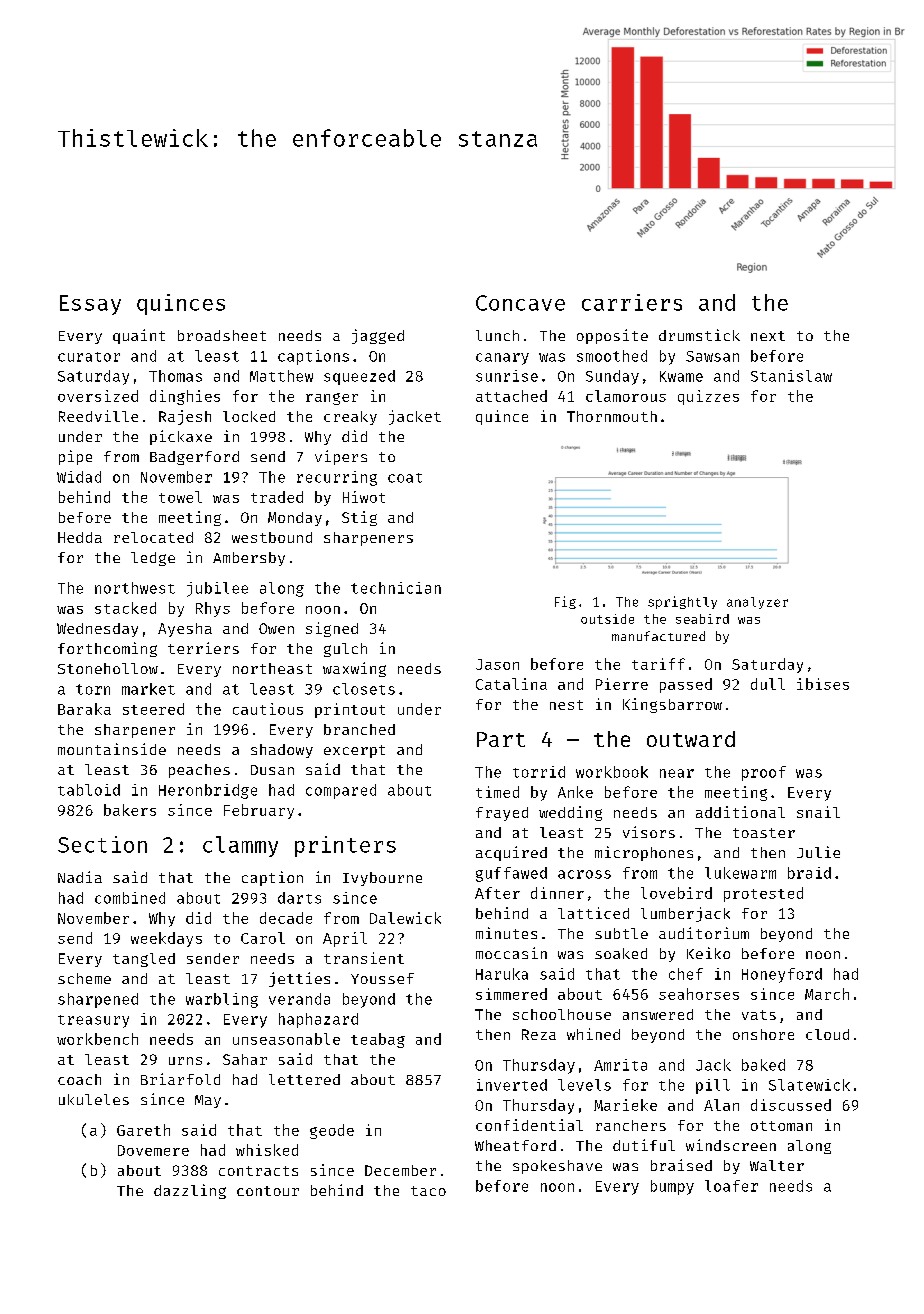  What do you see at coordinates (782, 975) in the screenshot?
I see `Honeyford` at bounding box center [782, 975].
